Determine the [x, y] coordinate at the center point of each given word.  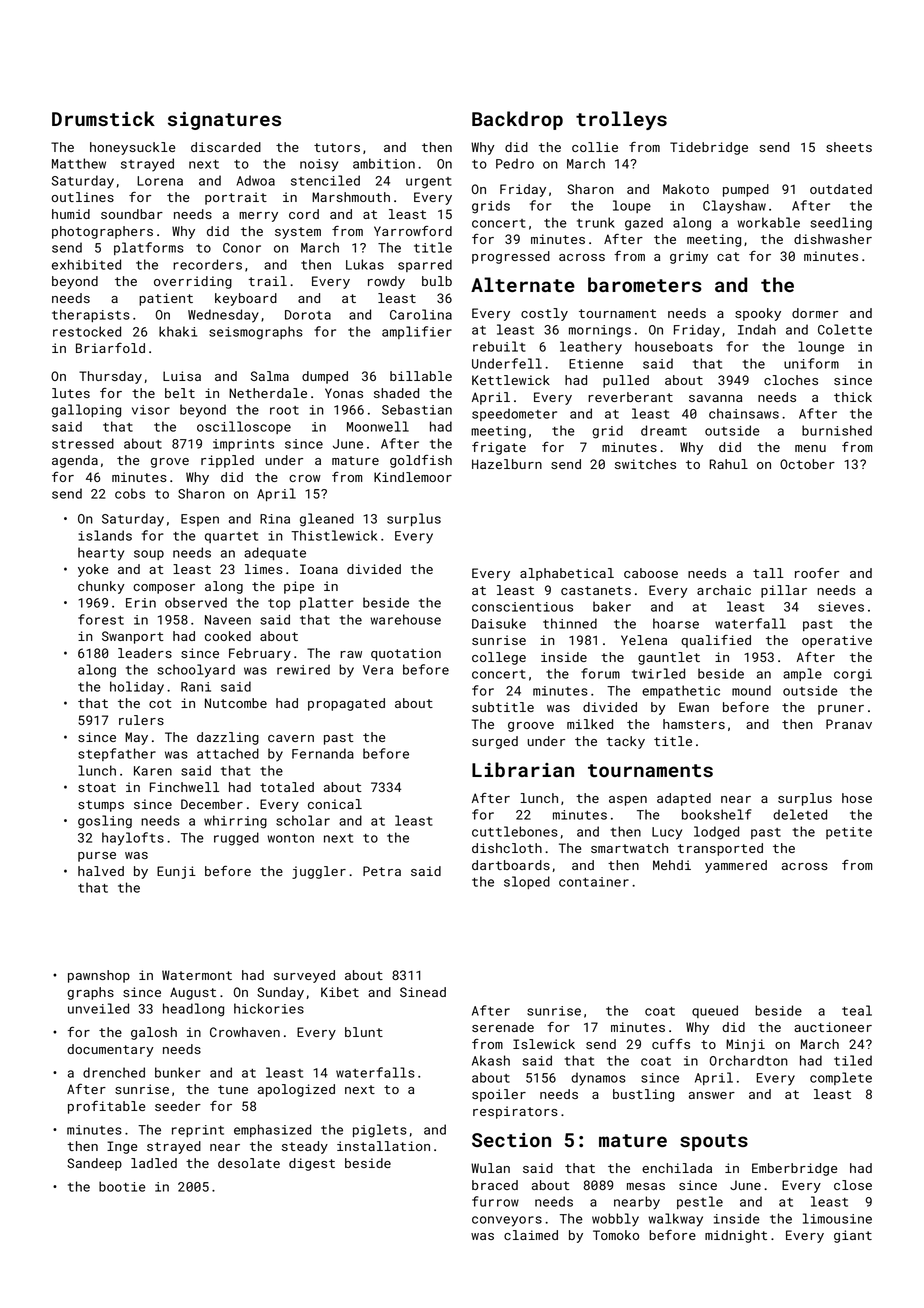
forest [101, 619]
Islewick [544, 1044]
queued [715, 1011]
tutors [337, 147]
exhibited [86, 264]
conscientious [522, 607]
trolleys [621, 120]
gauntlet [669, 658]
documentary [110, 1050]
